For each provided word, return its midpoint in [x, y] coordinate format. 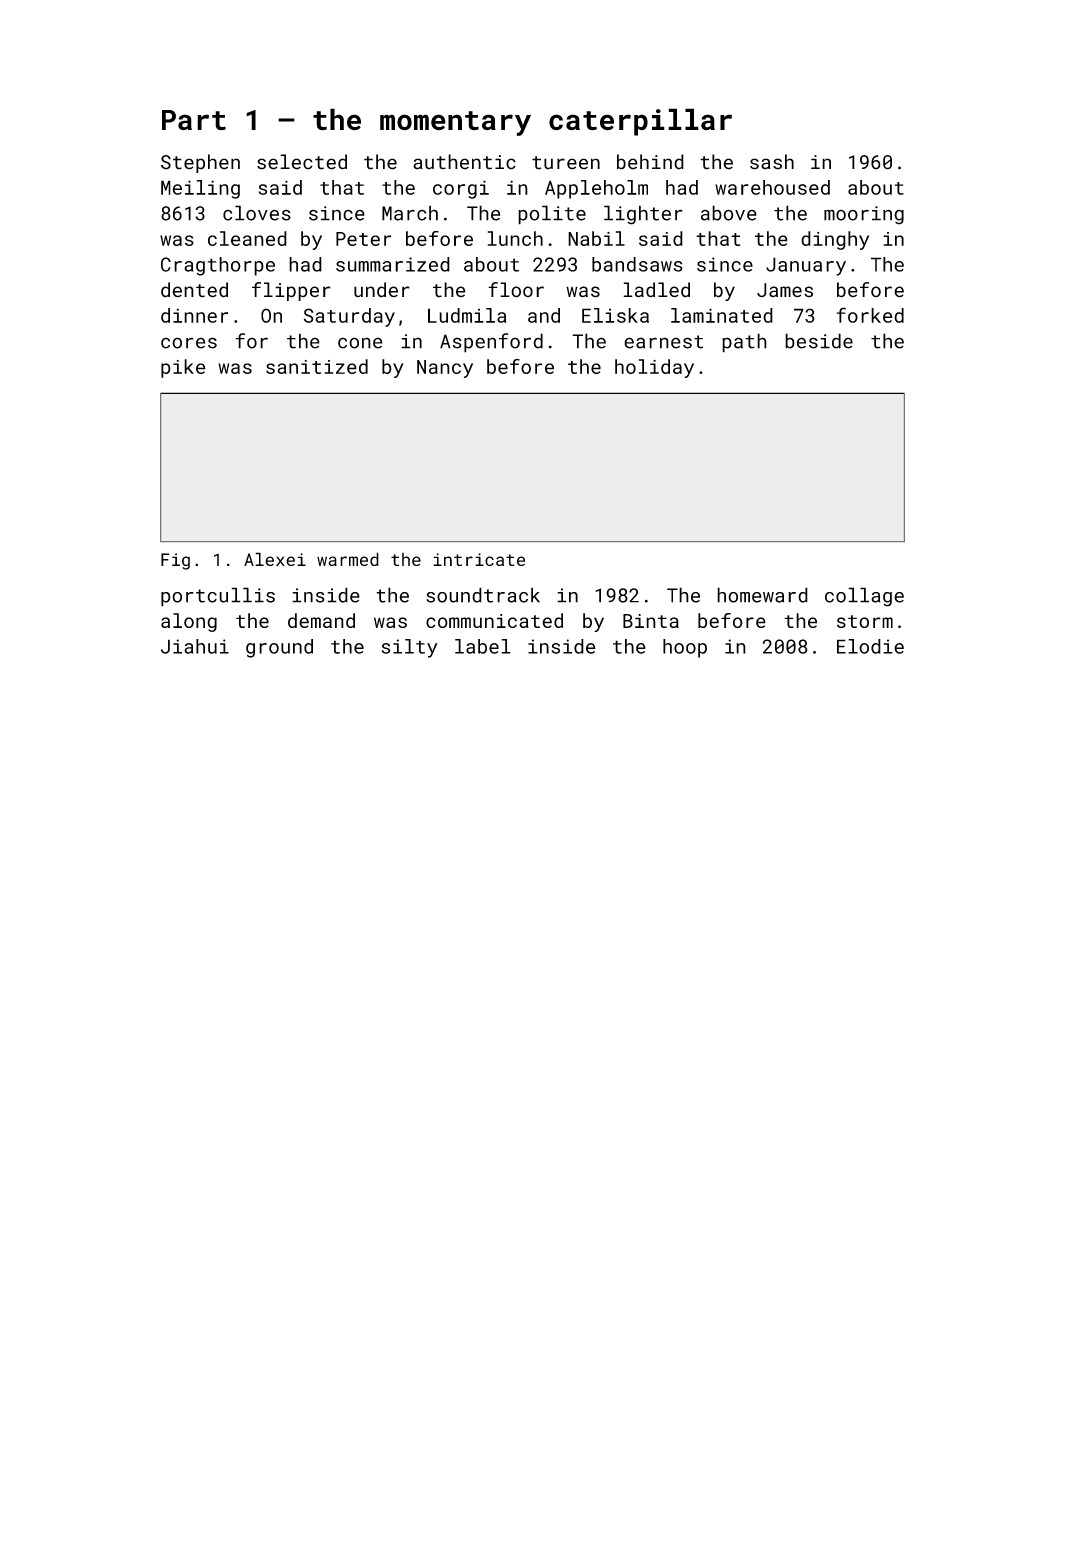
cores [189, 343]
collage [864, 597]
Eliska [615, 315]
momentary [455, 123]
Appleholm [596, 189]
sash [772, 162]
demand [321, 620]
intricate [479, 559]
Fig [175, 561]
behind [650, 162]
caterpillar [640, 122]
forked [870, 315]
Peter [363, 239]
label [483, 646]
